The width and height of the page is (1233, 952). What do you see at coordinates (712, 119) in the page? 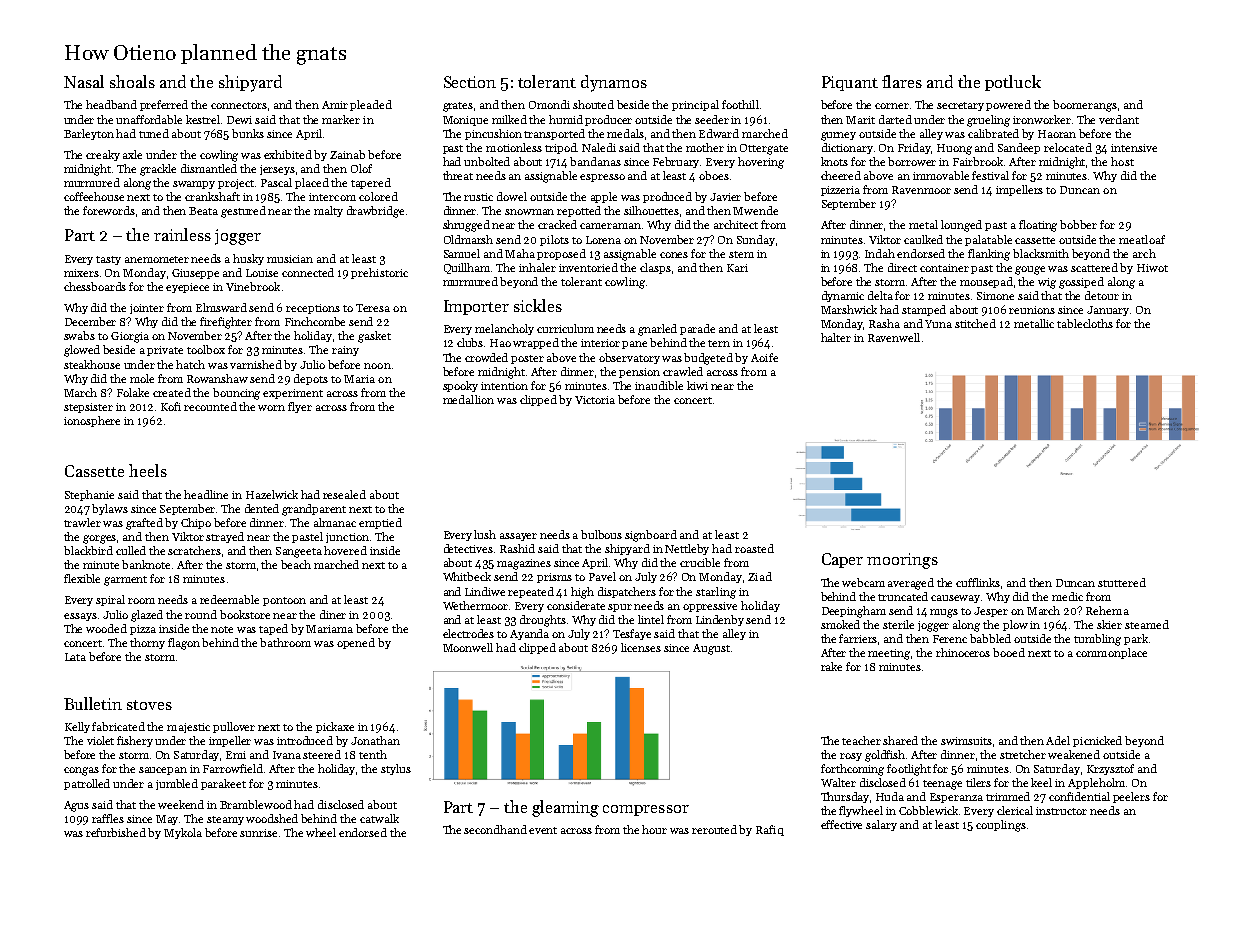
I see `seeder` at bounding box center [712, 119].
